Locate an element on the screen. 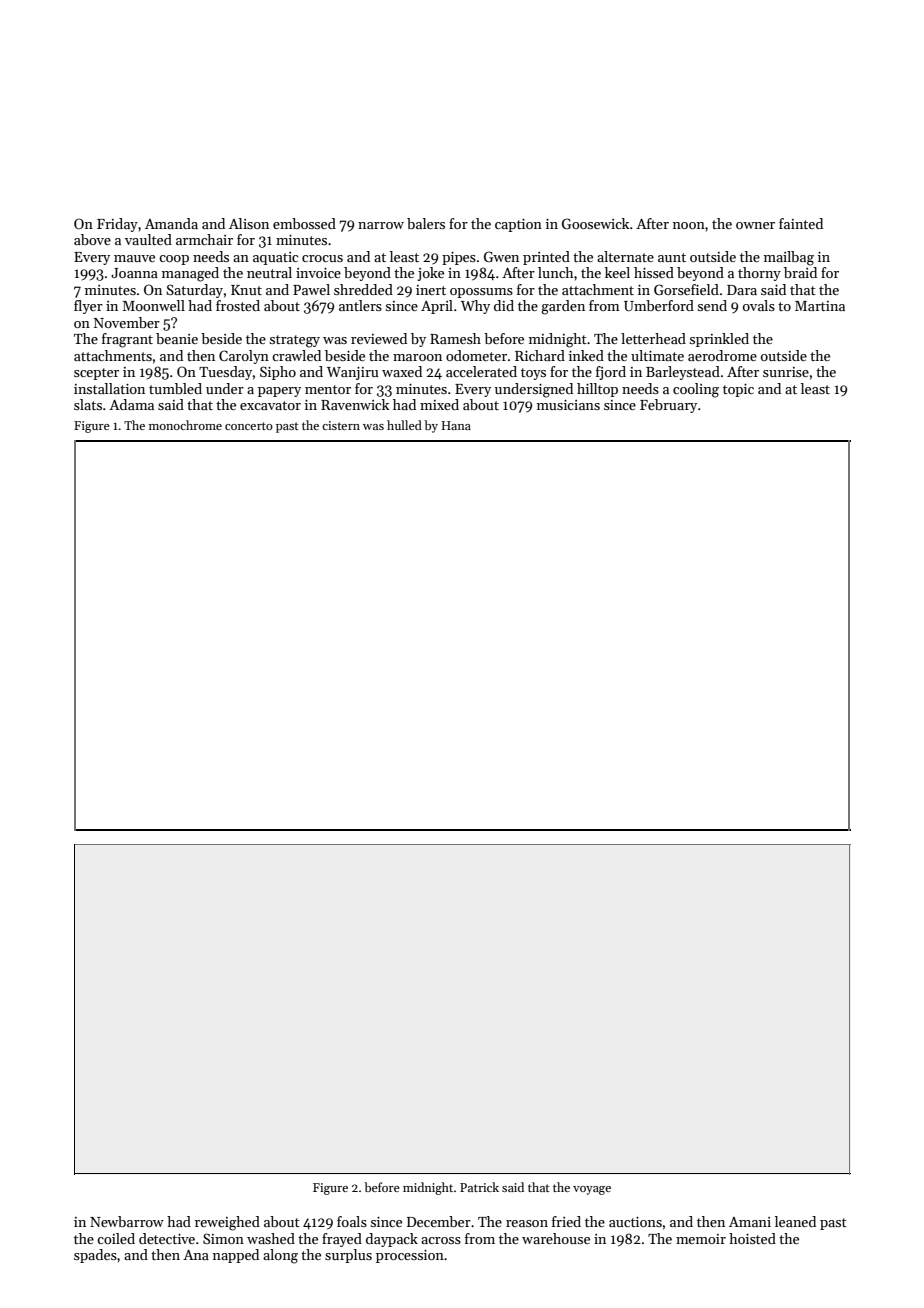 Image resolution: width=924 pixels, height=1308 pixels. Friday is located at coordinates (117, 225).
